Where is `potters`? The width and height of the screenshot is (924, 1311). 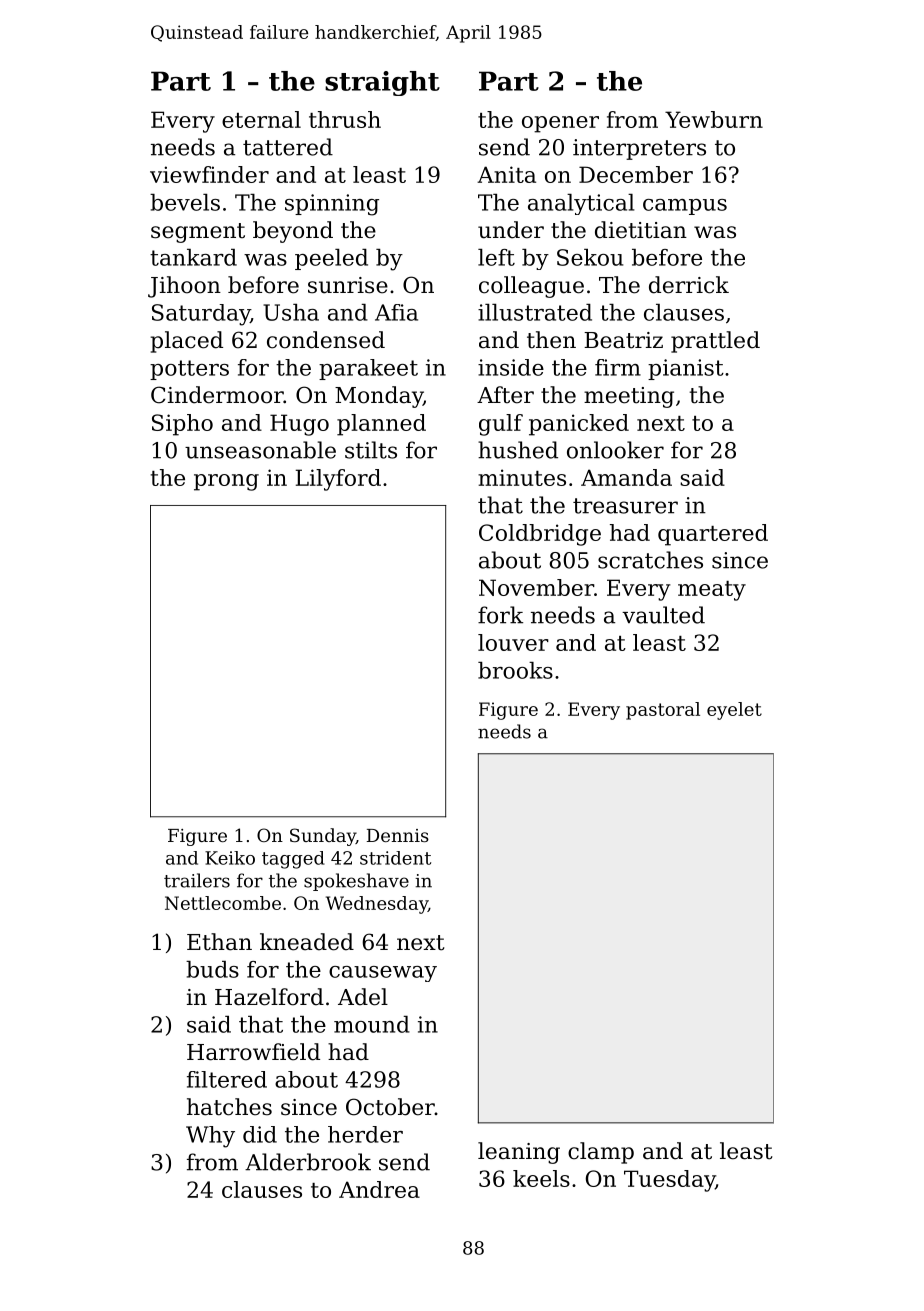 potters is located at coordinates (189, 370).
